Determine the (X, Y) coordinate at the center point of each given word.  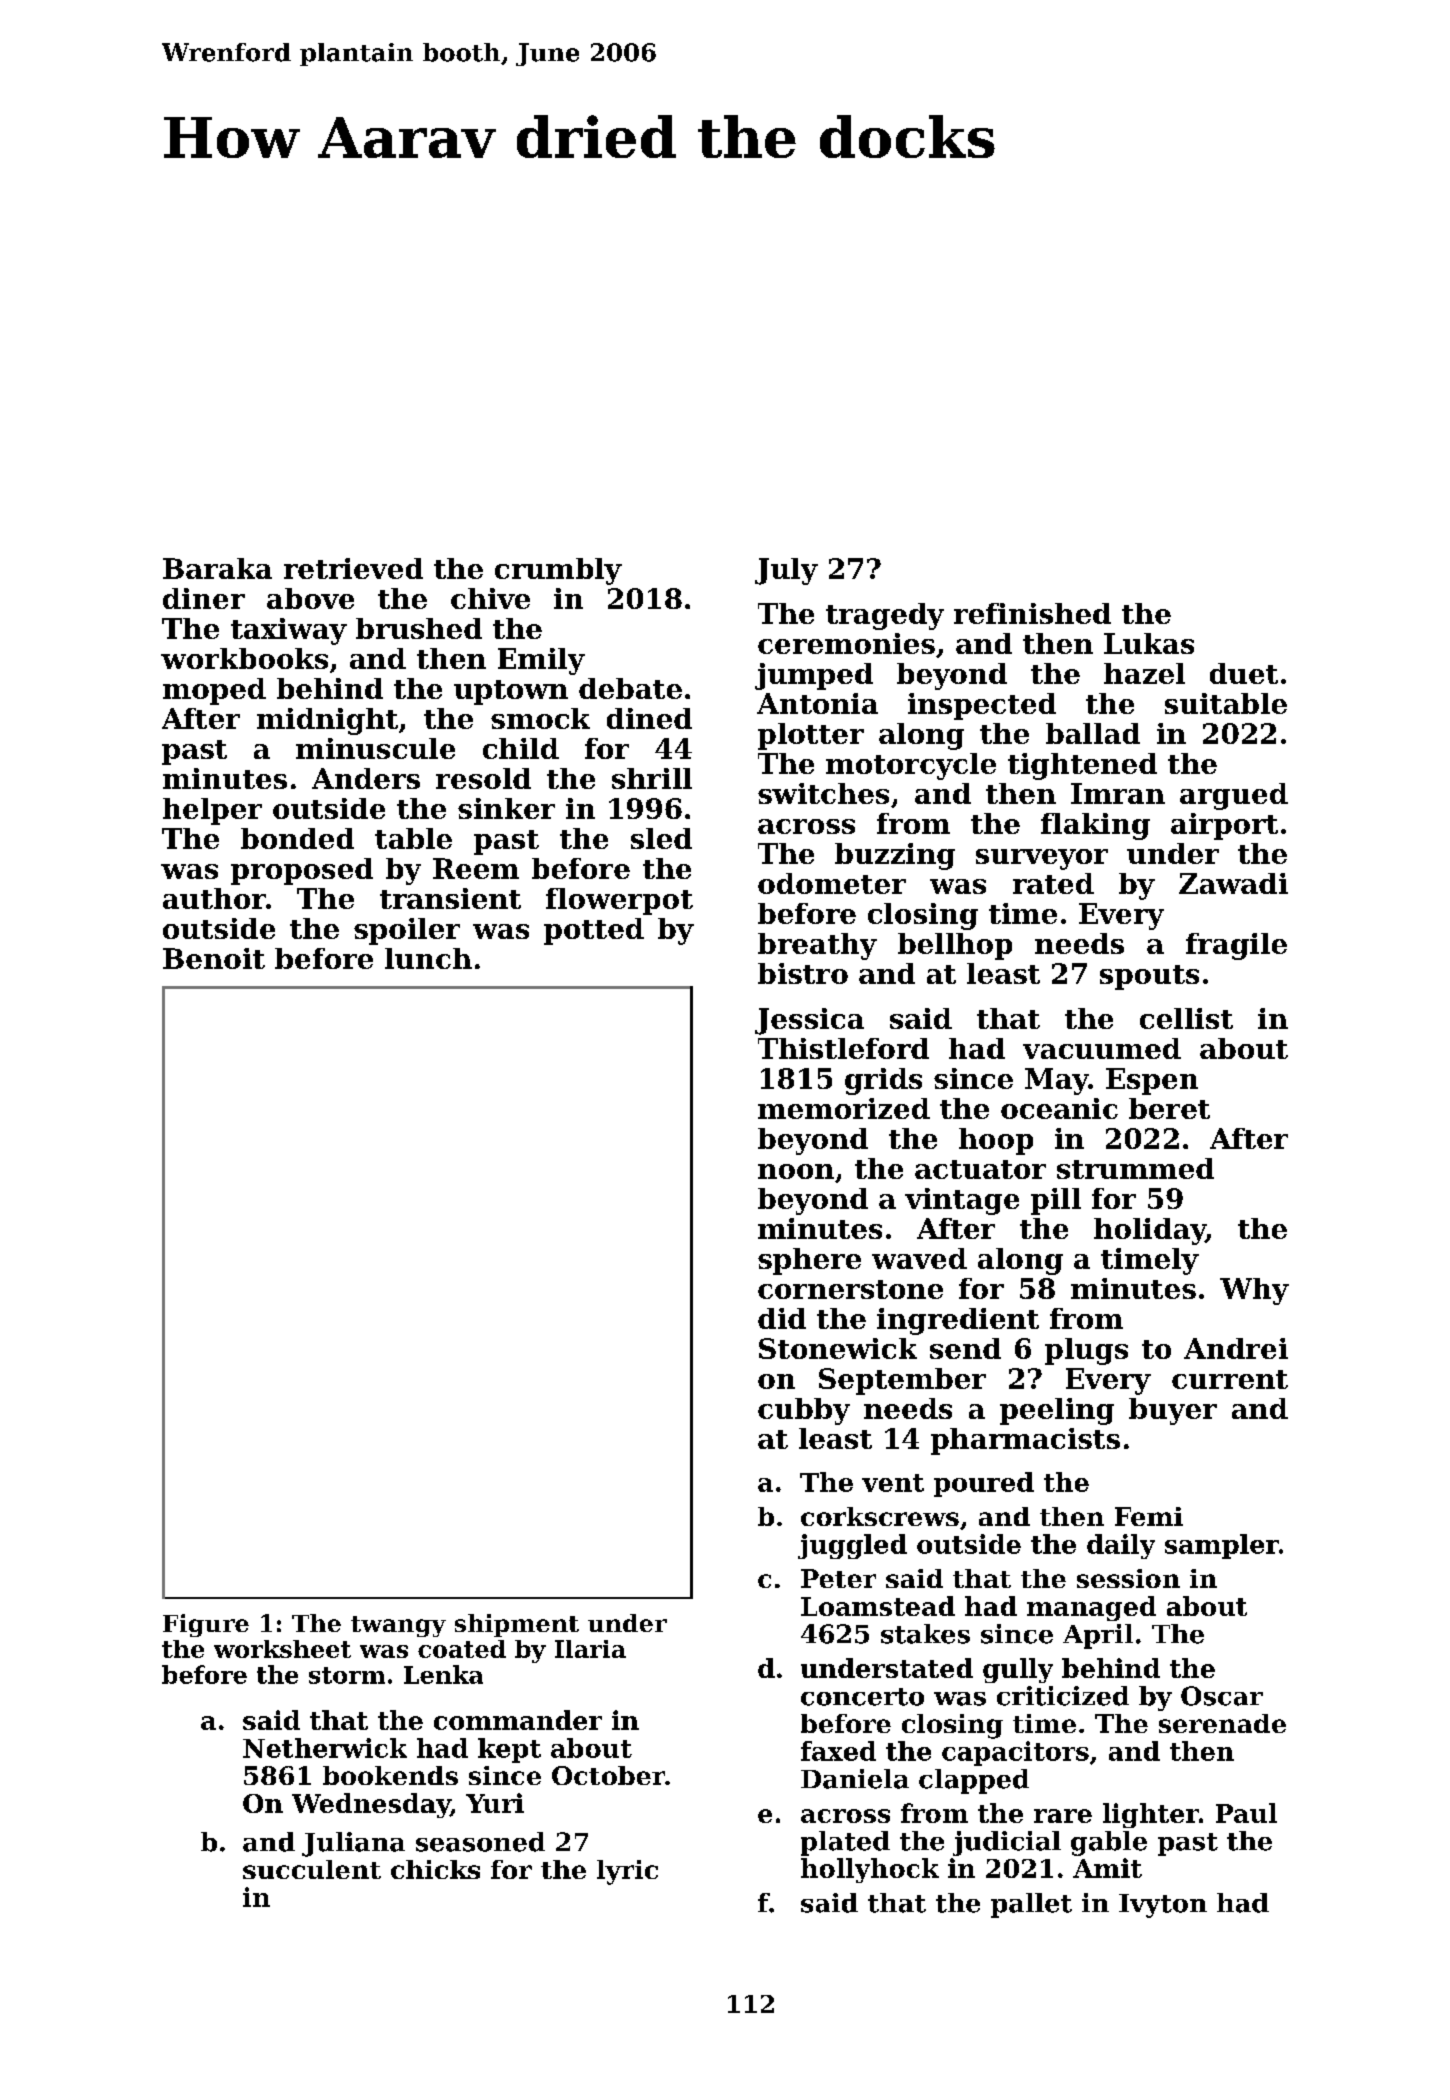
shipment (517, 1625)
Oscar (1222, 1696)
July (786, 571)
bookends (390, 1775)
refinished (1032, 613)
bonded (297, 838)
